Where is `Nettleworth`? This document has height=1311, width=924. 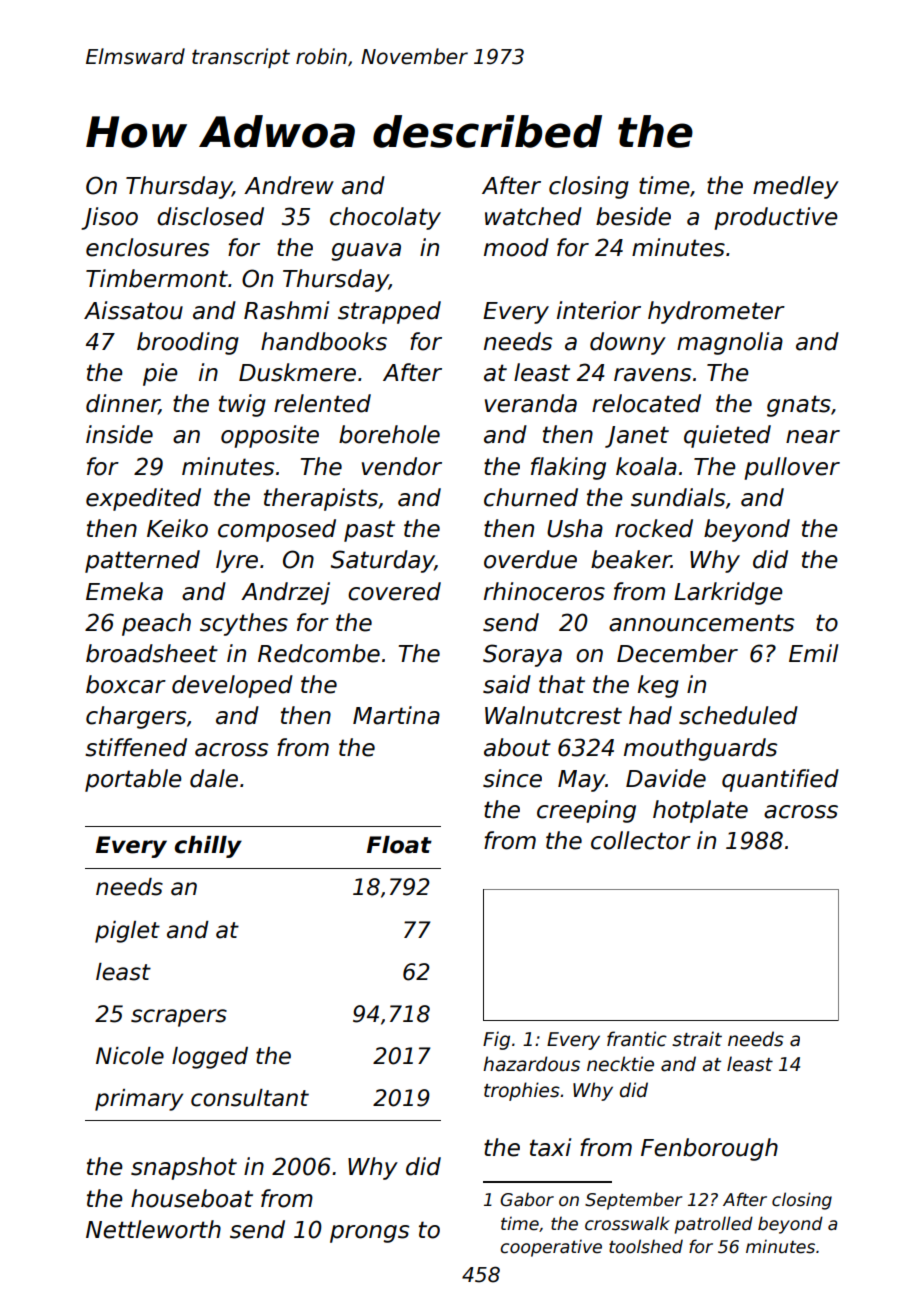 Nettleworth is located at coordinates (153, 1229).
